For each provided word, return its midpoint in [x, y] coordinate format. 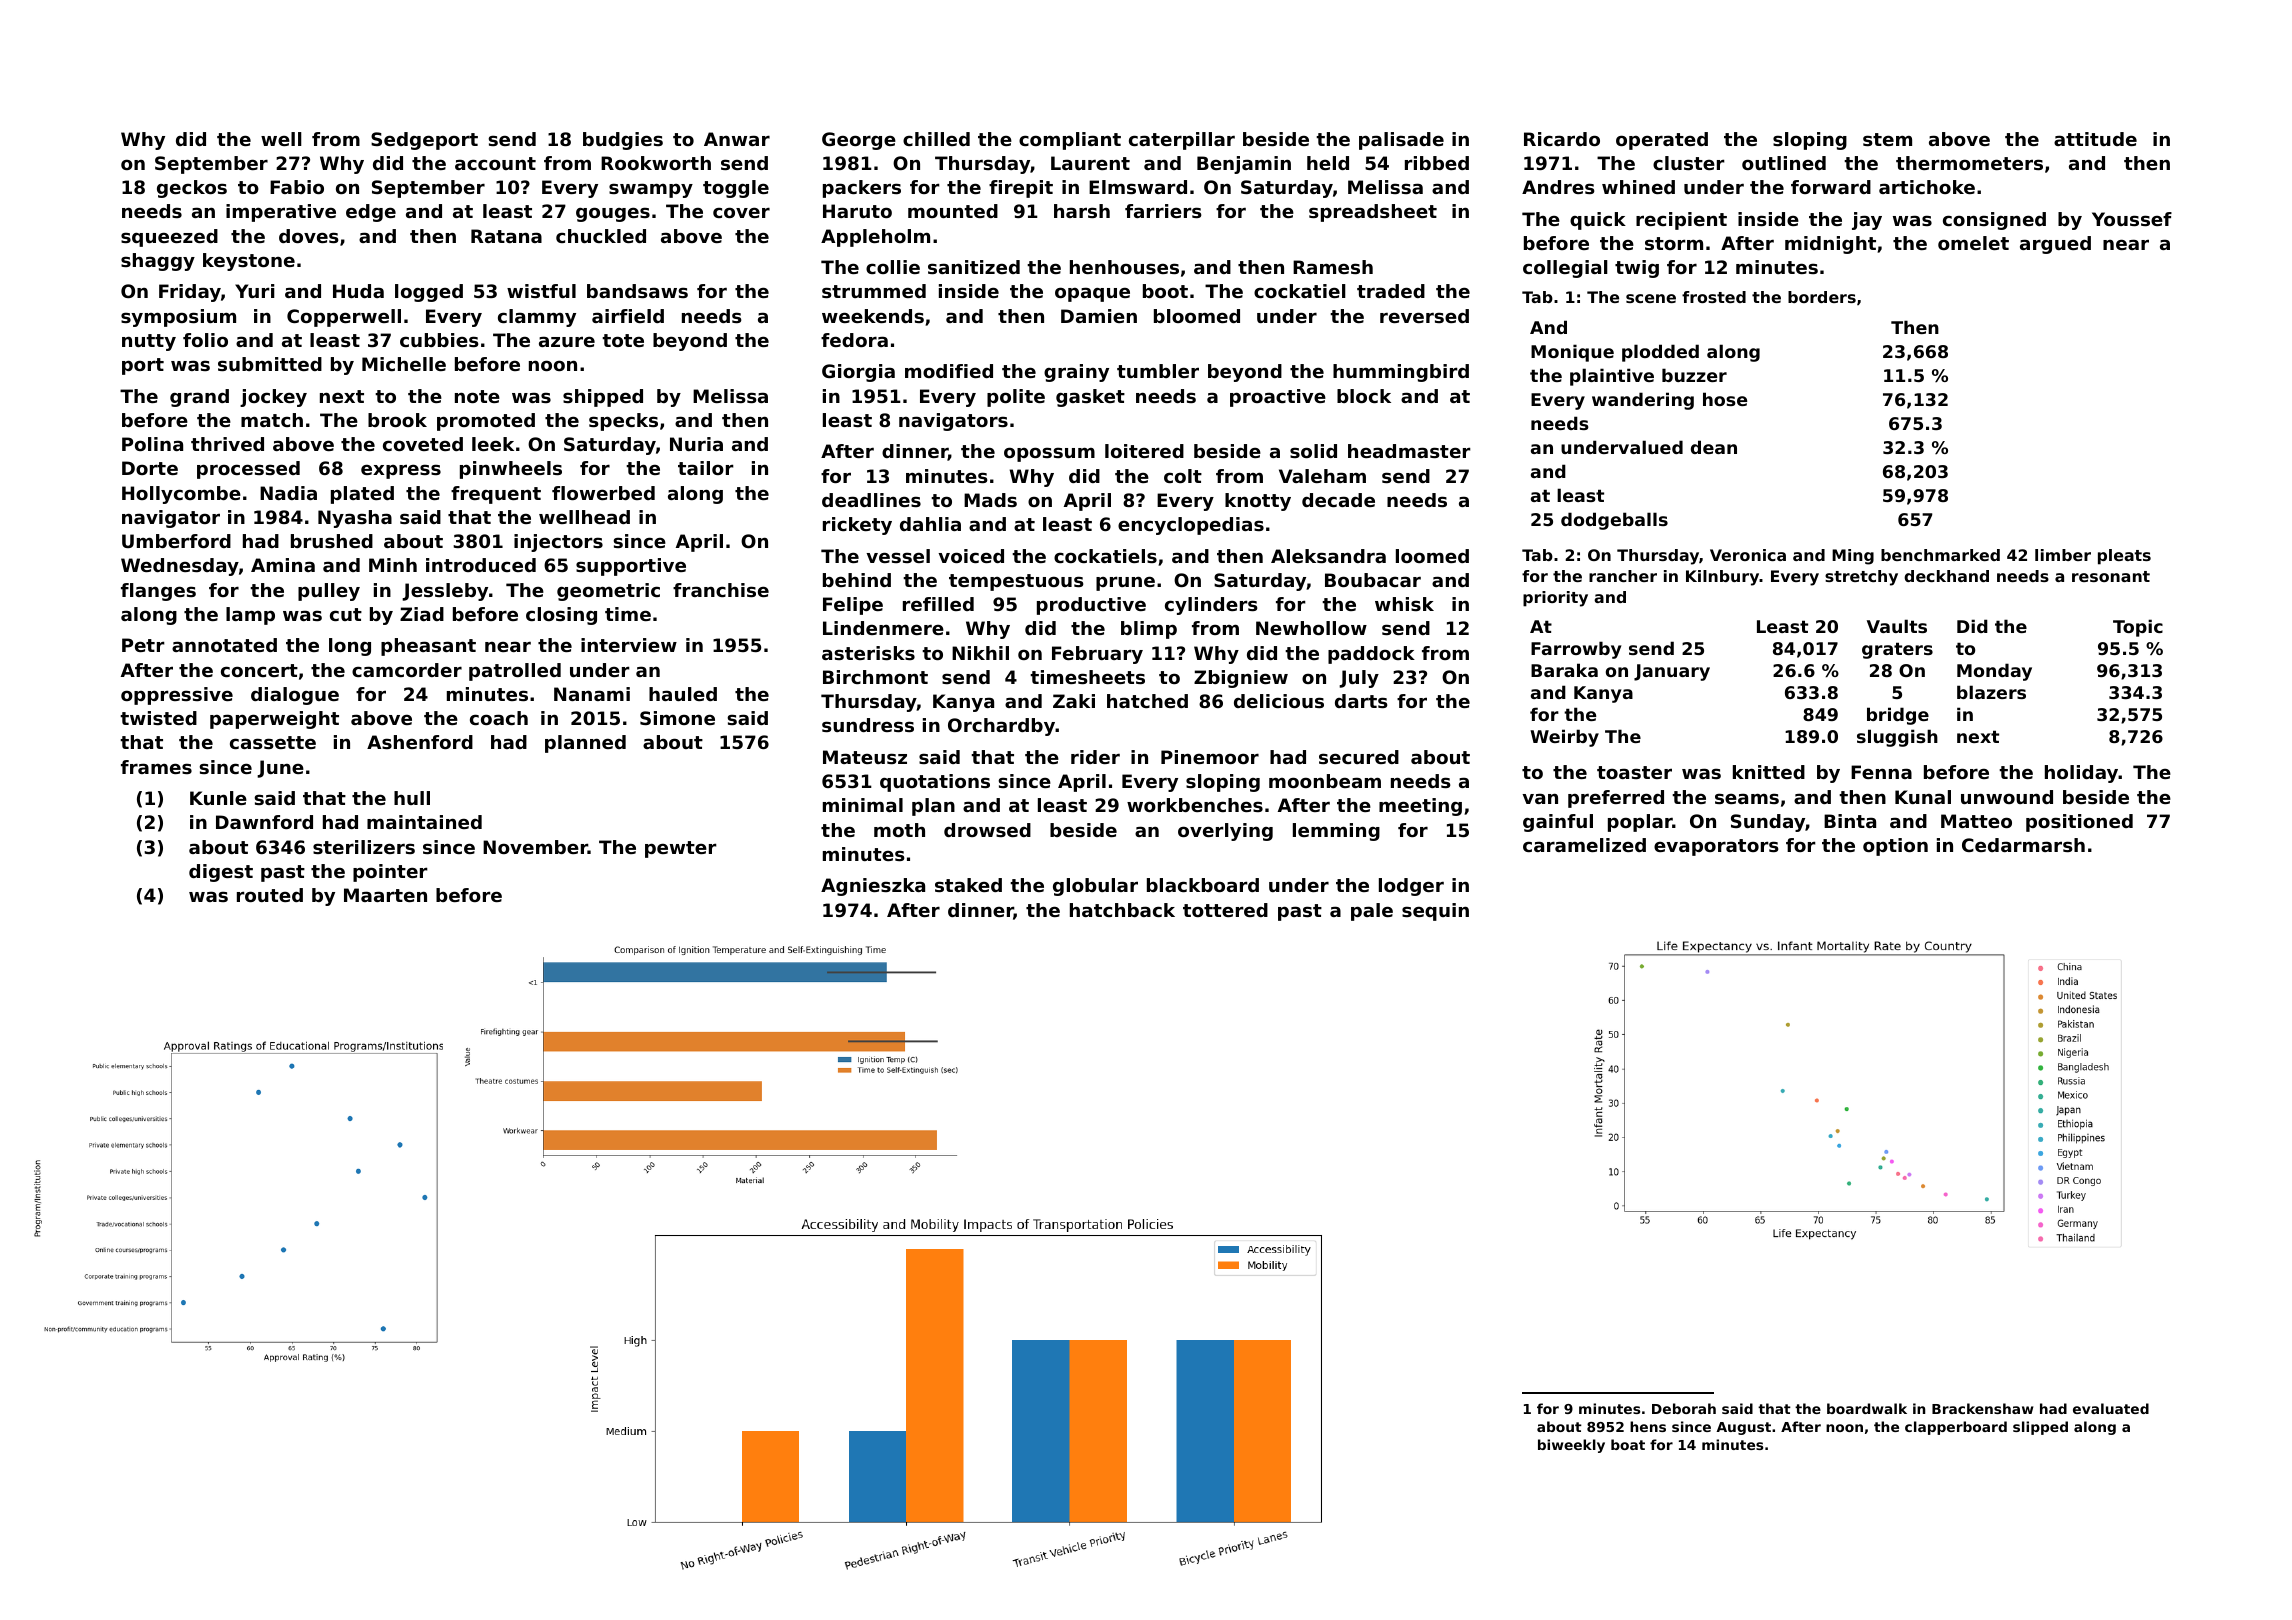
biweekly [1571, 1446]
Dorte [150, 468]
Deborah [1684, 1408]
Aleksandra [1328, 556]
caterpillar [1182, 141]
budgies [623, 141]
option [1895, 847]
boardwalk [1867, 1408]
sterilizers [364, 847]
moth [899, 830]
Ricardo [1562, 139]
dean [1714, 447]
